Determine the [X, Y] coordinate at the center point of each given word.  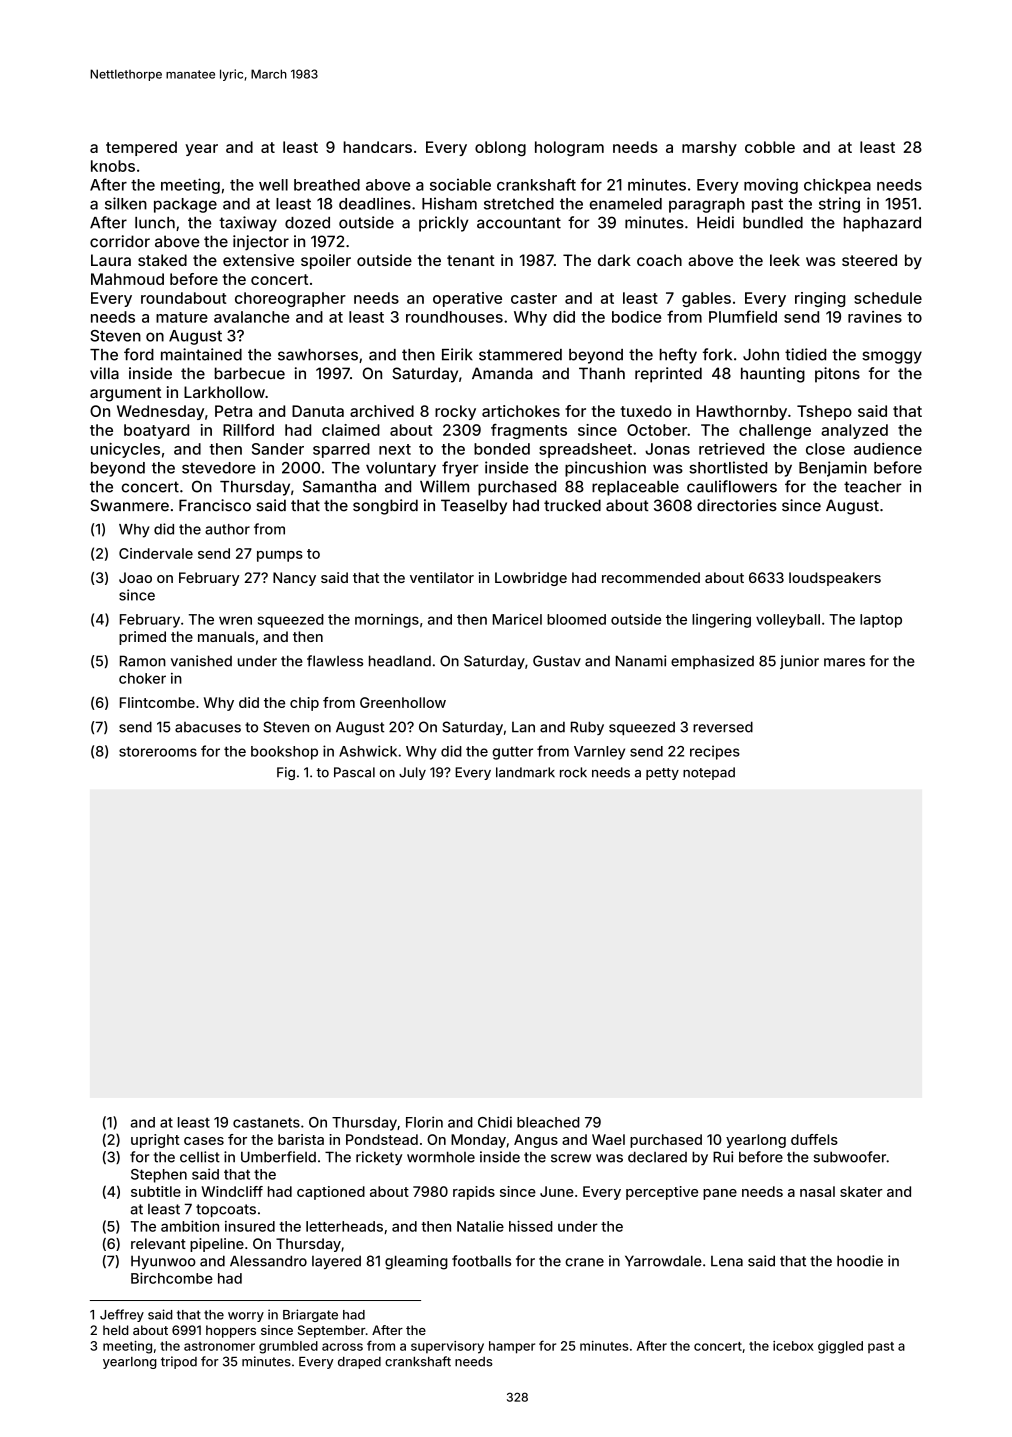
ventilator [442, 577]
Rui [723, 1157]
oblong [500, 149]
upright [155, 1141]
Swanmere [129, 505]
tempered [141, 148]
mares [844, 662]
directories [737, 505]
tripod [179, 1362]
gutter [512, 753]
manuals [226, 636]
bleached [548, 1122]
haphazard [882, 224]
